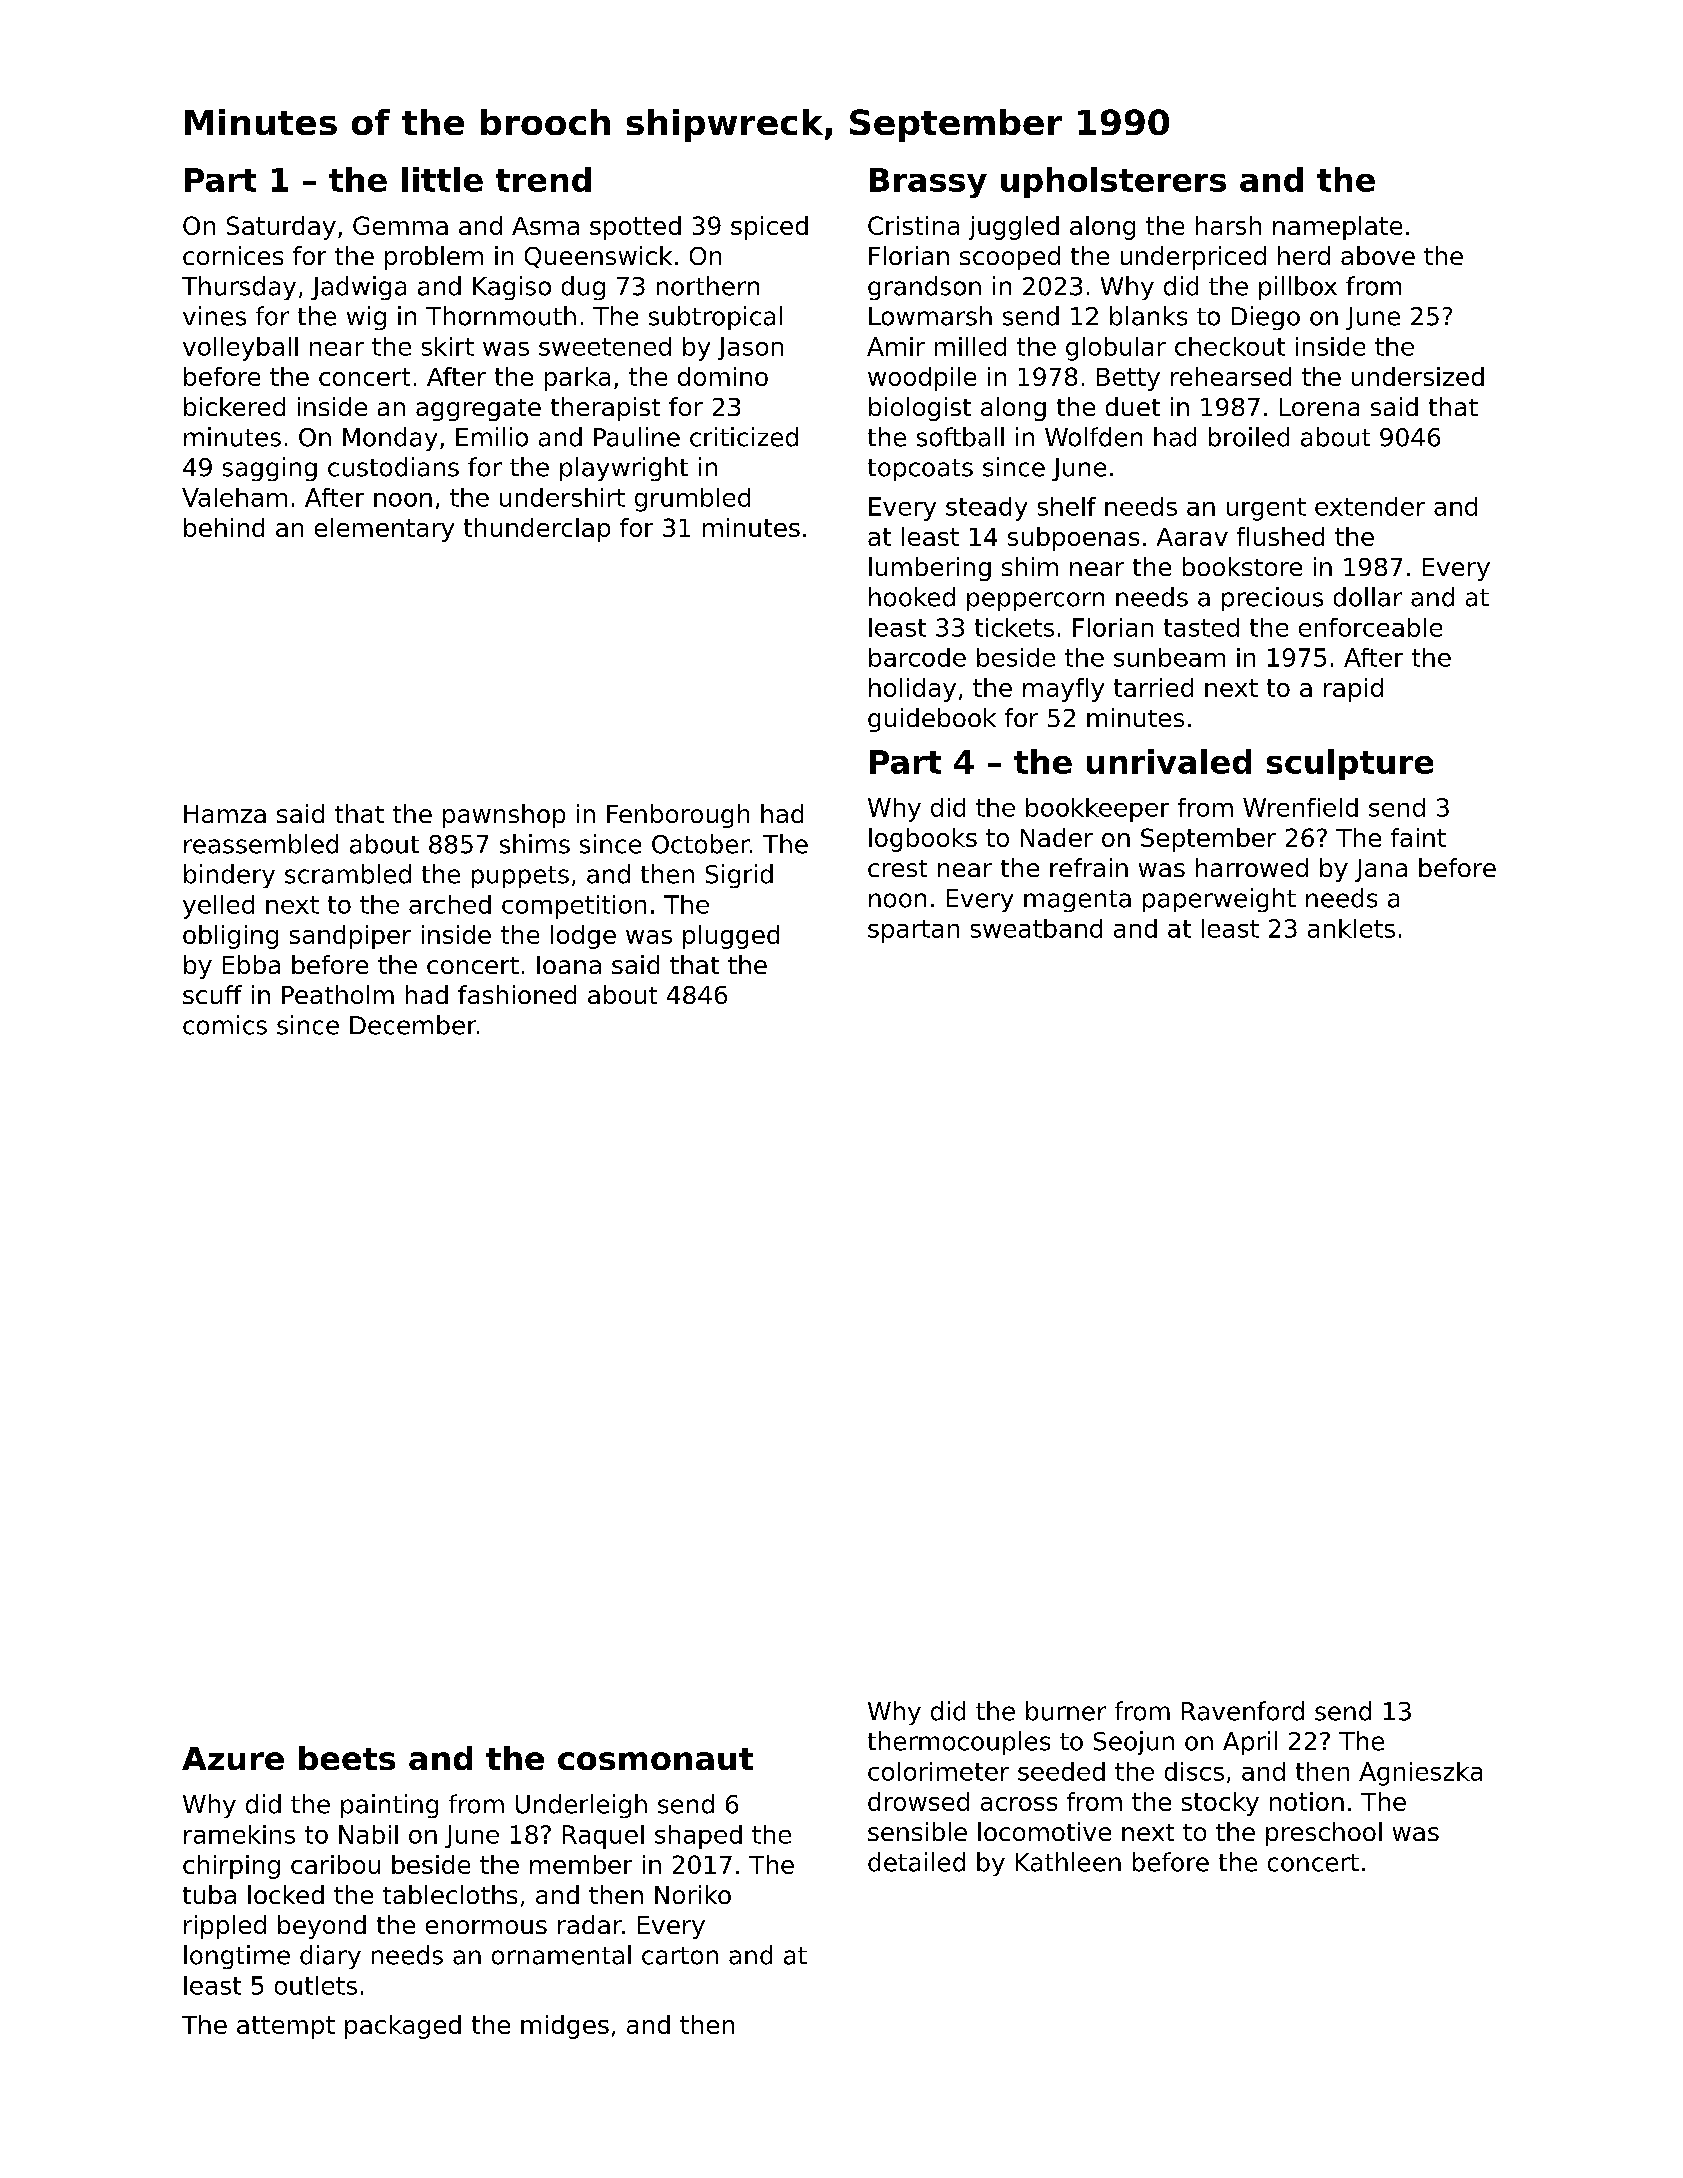  I want to click on faint, so click(1418, 837).
